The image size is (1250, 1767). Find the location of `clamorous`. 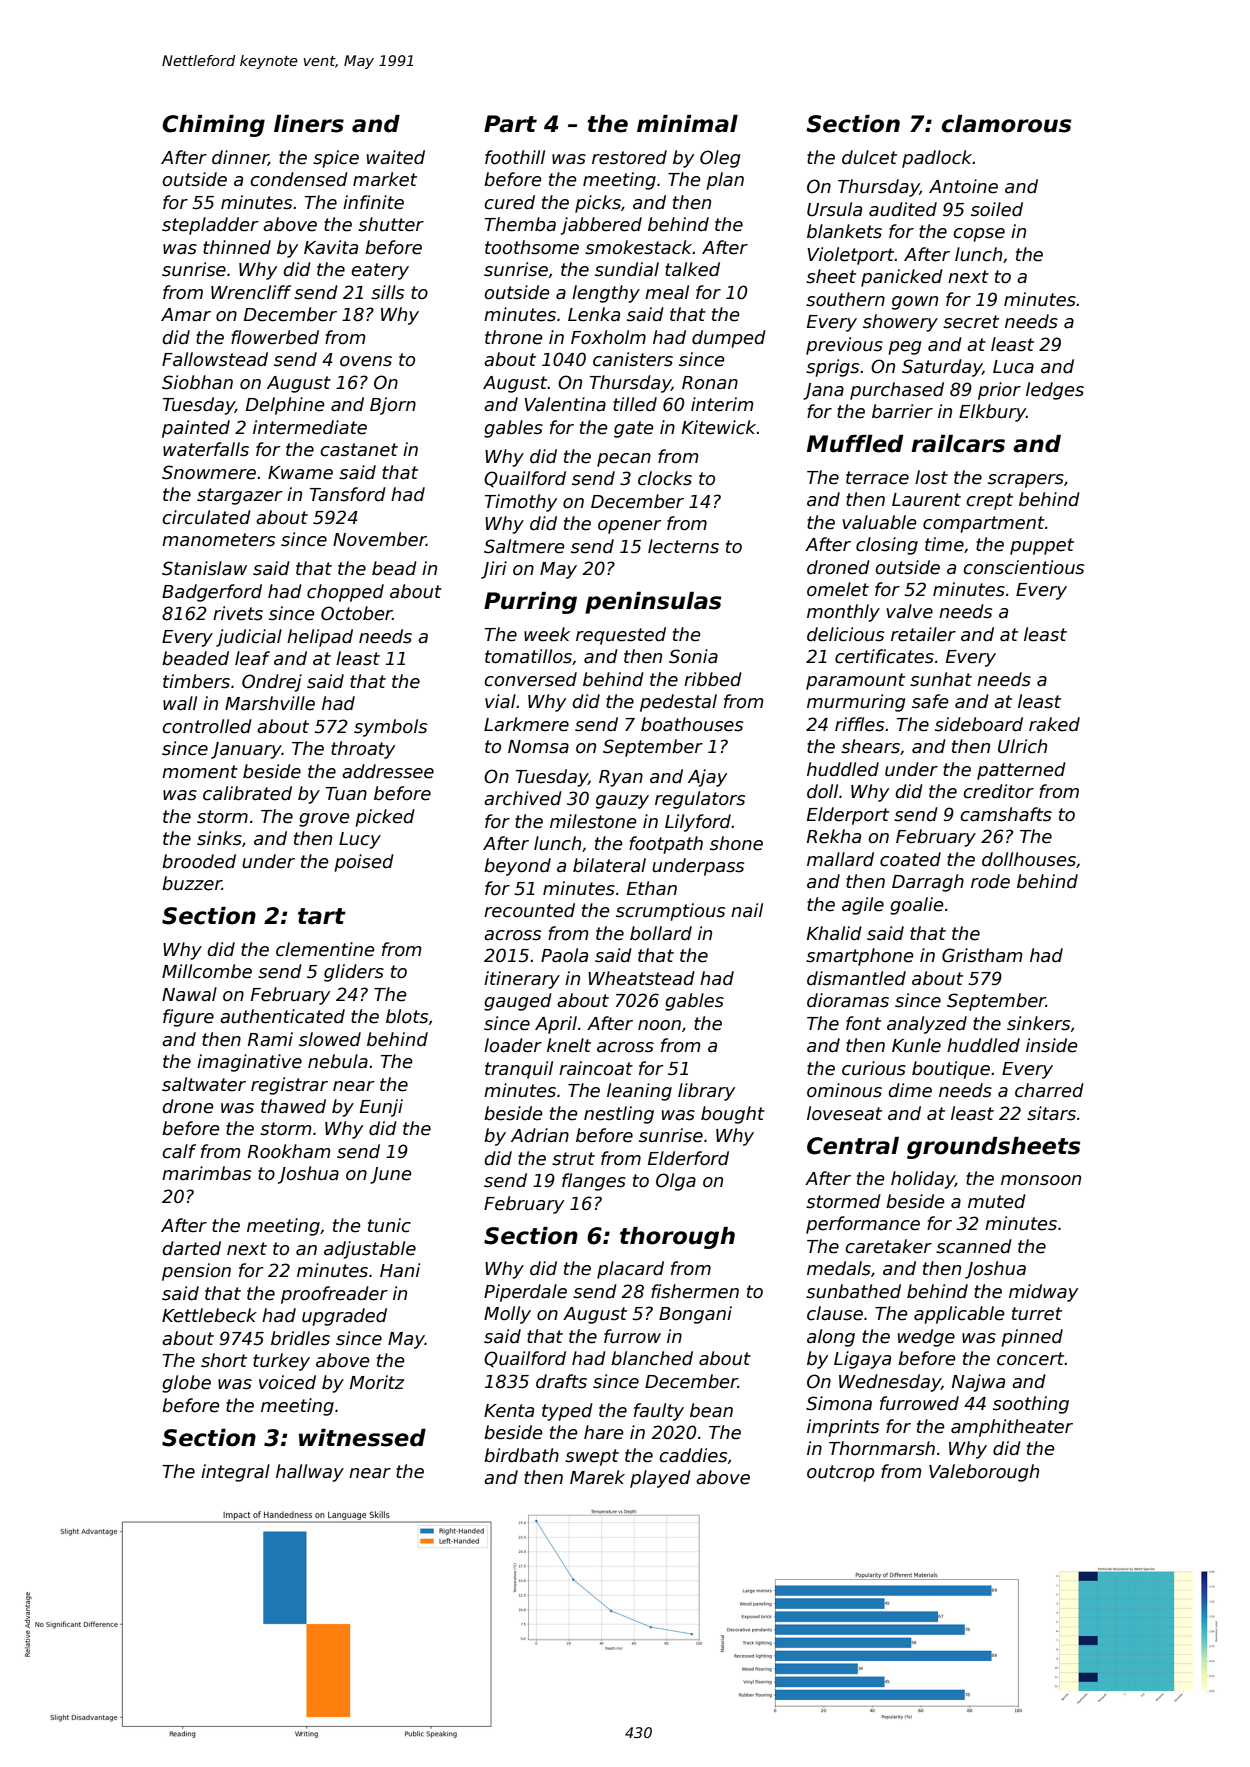

clamorous is located at coordinates (1006, 124).
